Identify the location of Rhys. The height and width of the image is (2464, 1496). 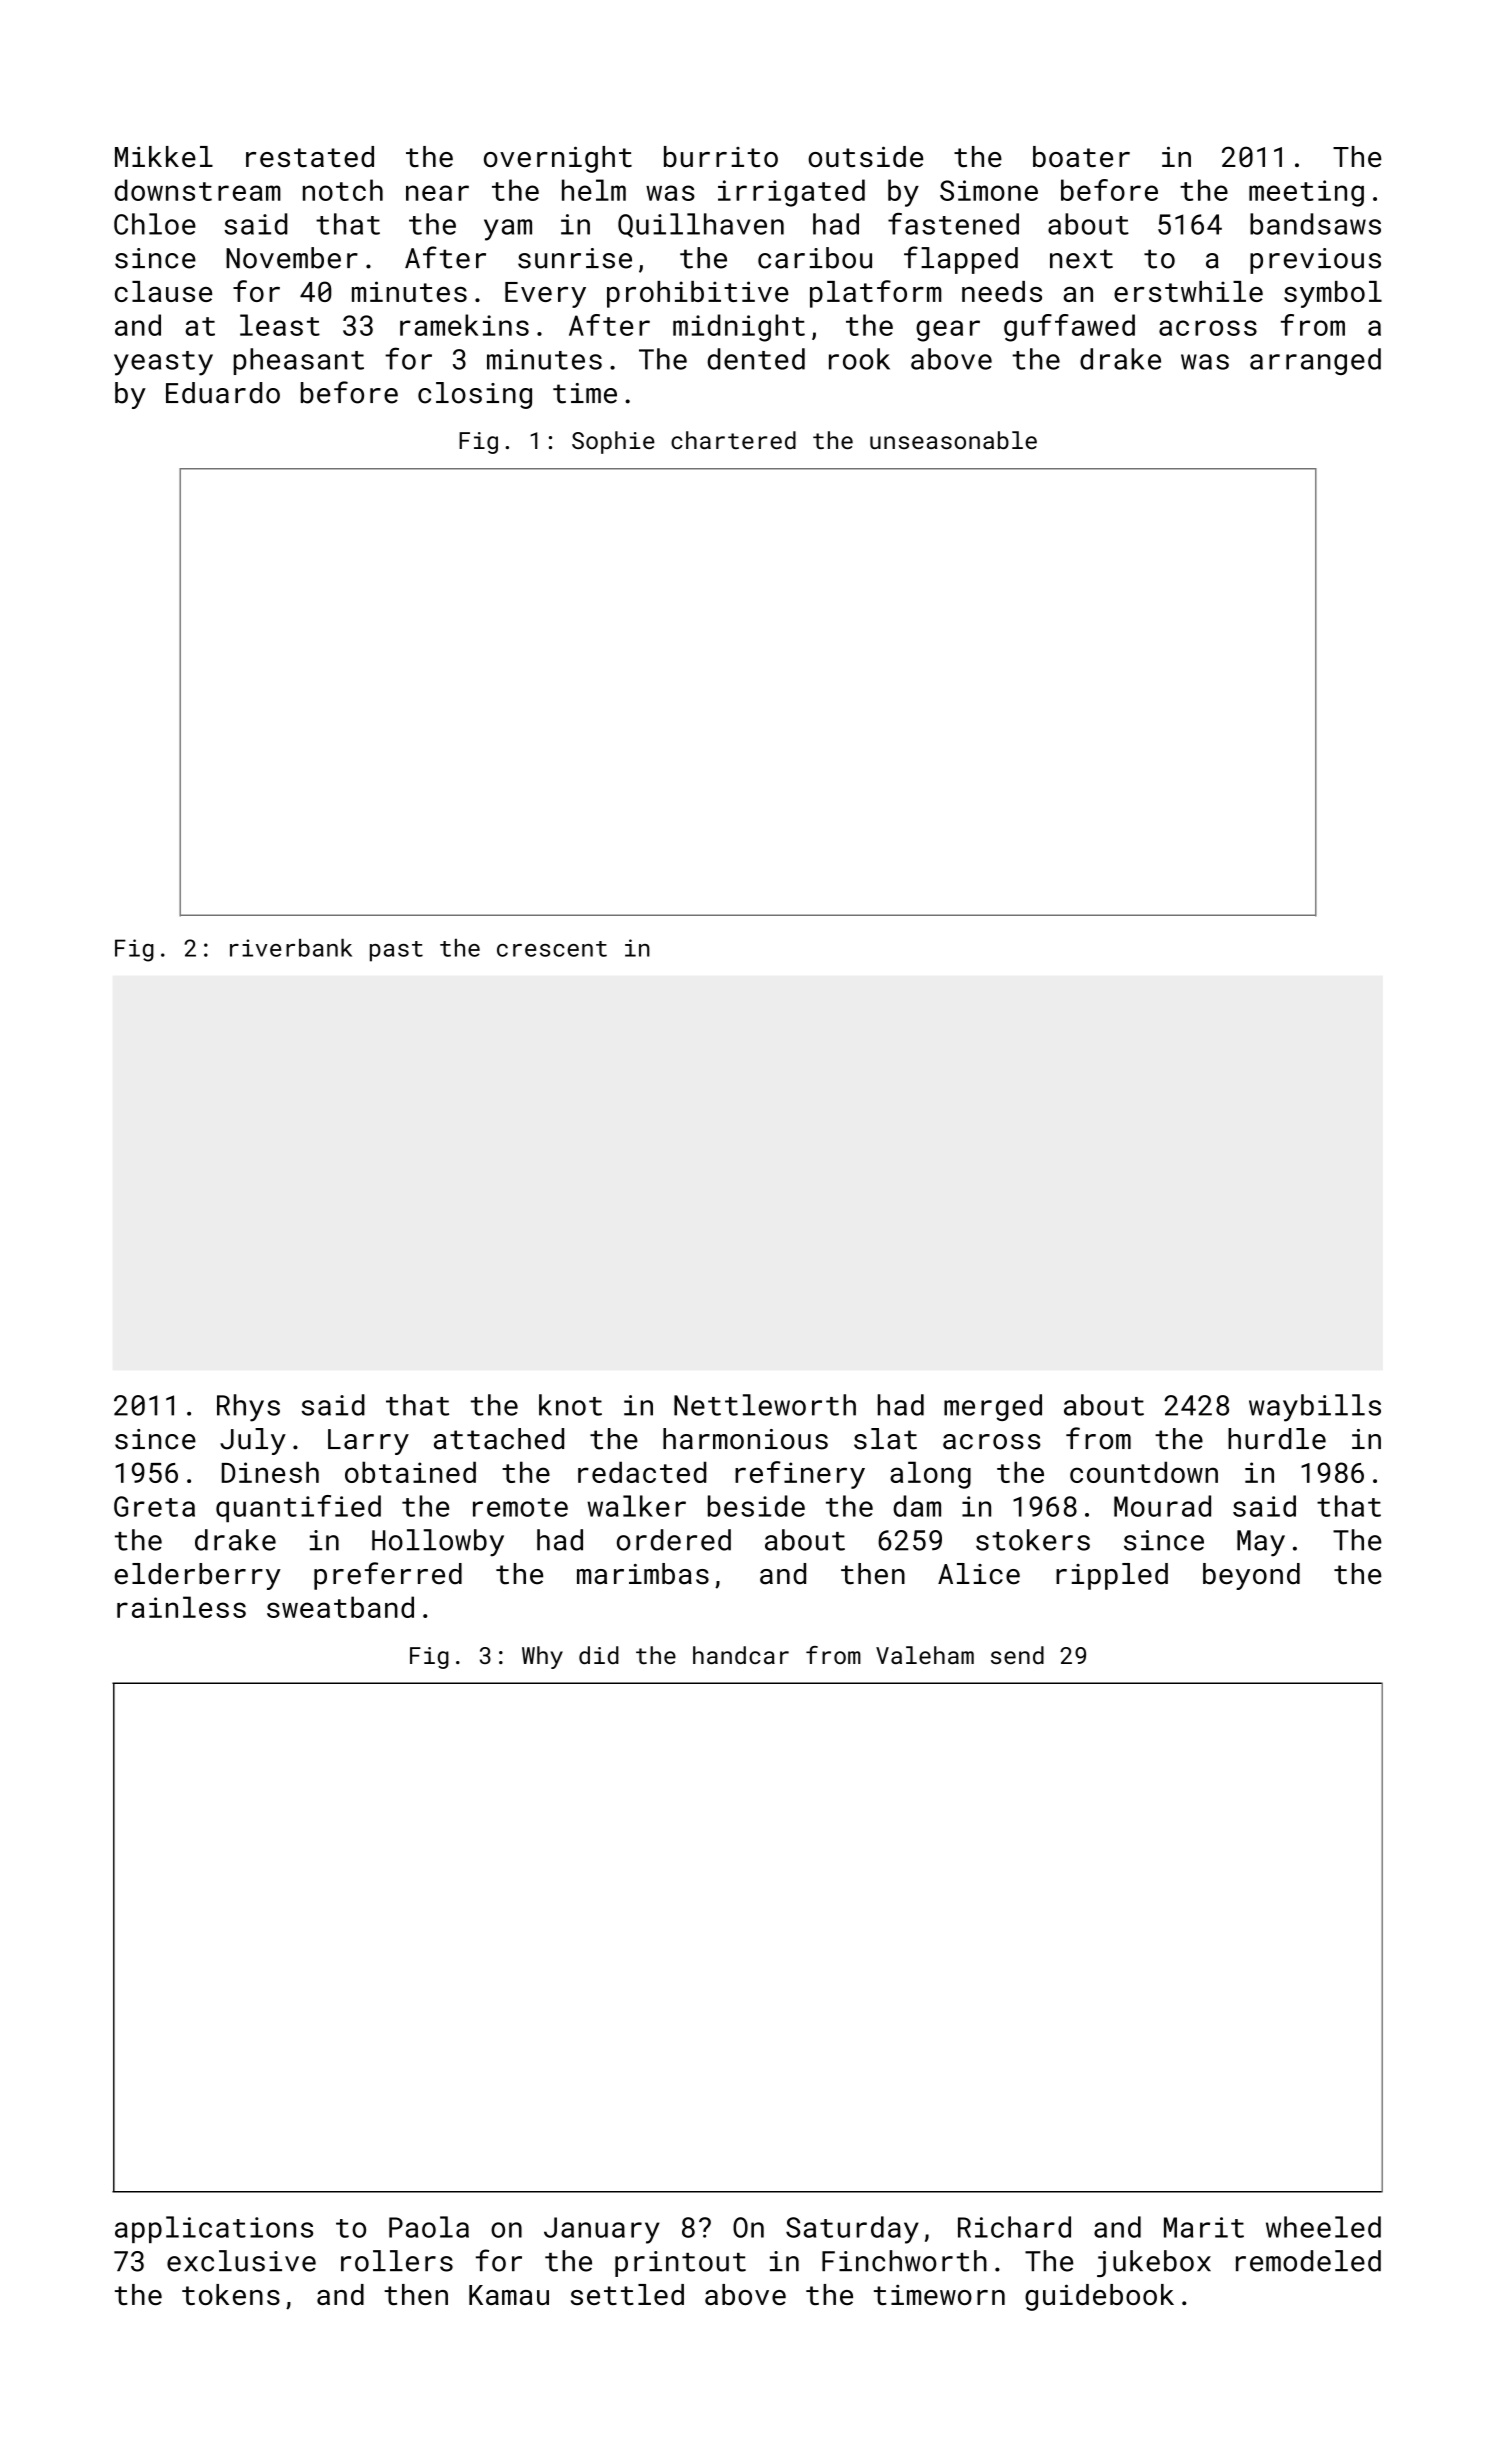
(248, 1408).
